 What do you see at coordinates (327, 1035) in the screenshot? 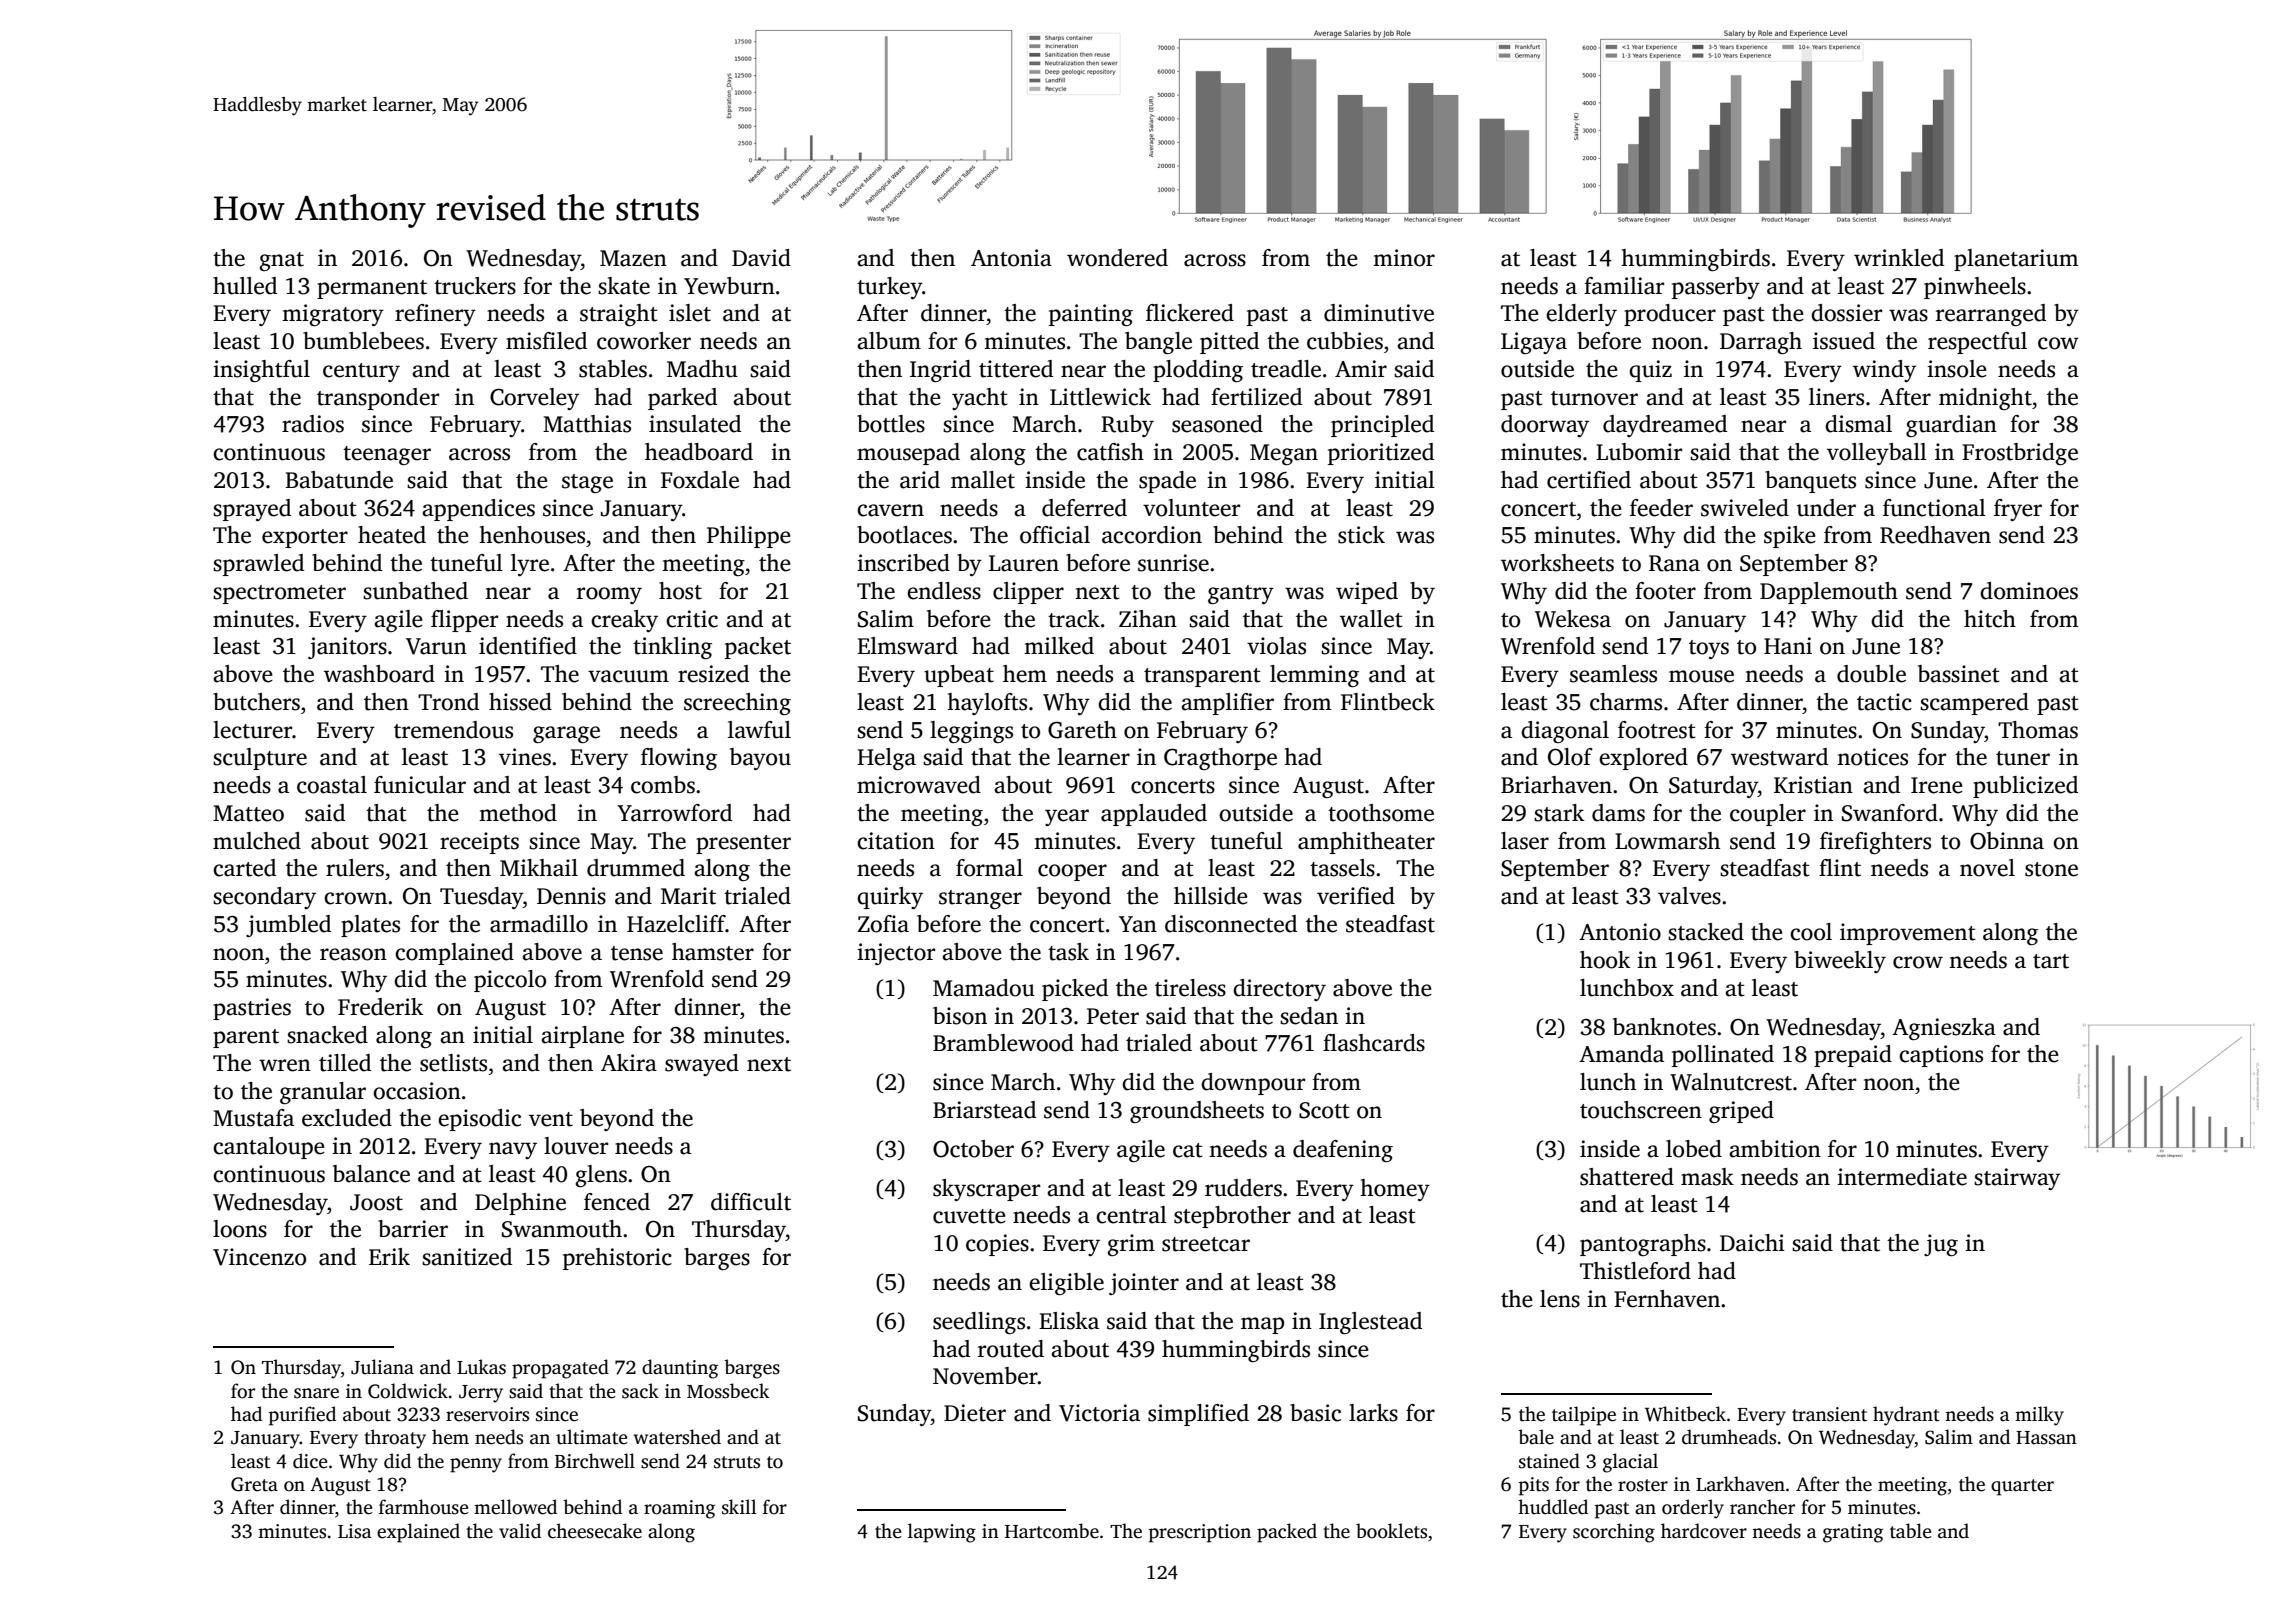
I see `snacked` at bounding box center [327, 1035].
